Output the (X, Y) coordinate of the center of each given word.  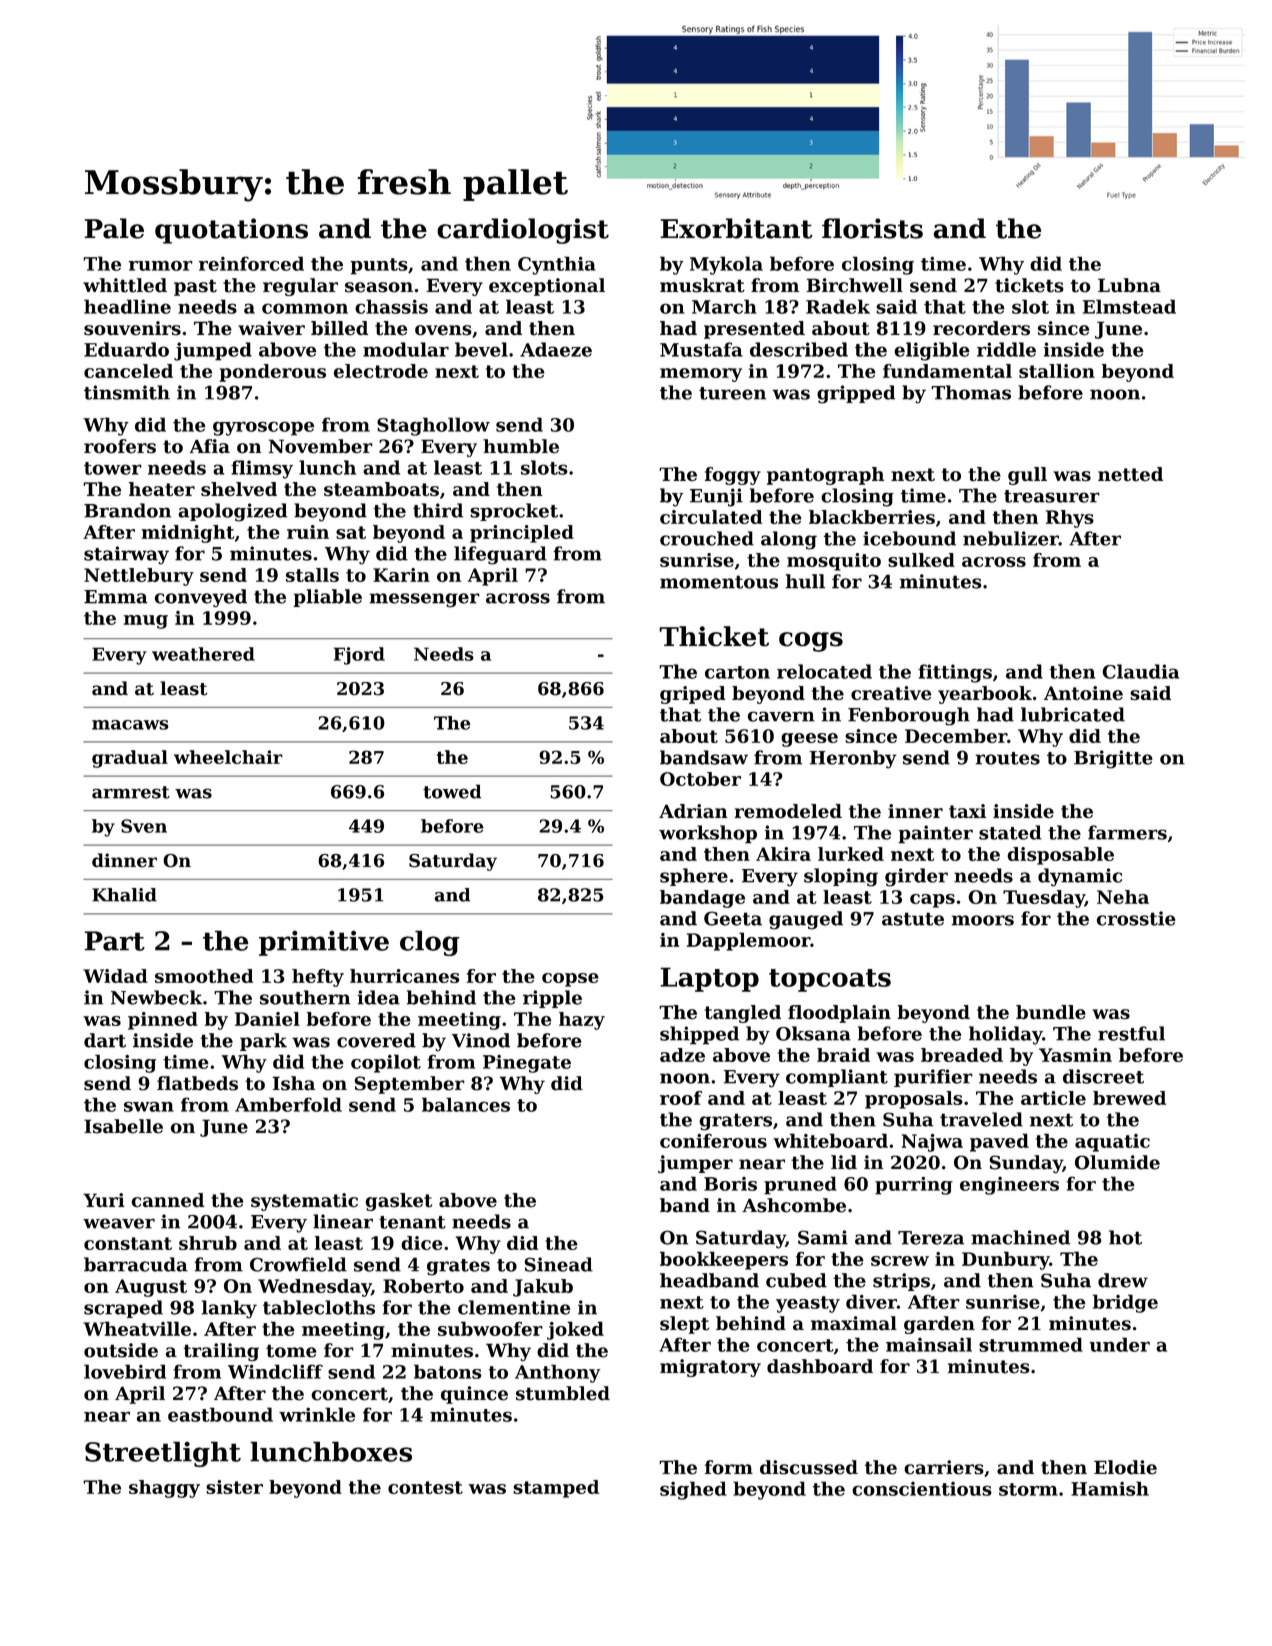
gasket (398, 1202)
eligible (932, 351)
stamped (556, 1489)
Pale (114, 228)
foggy (733, 476)
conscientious (922, 1489)
